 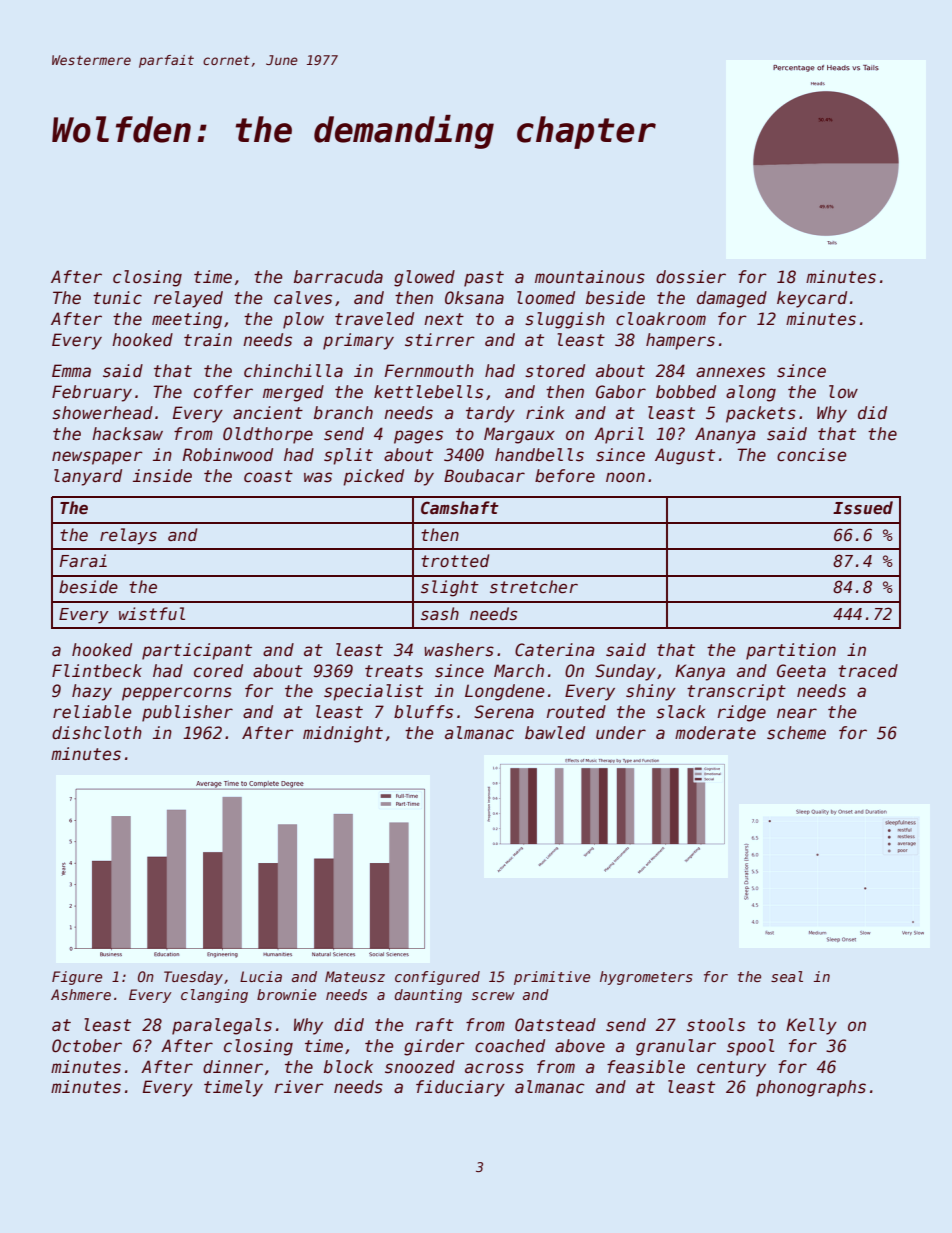 What do you see at coordinates (680, 341) in the document?
I see `hampers` at bounding box center [680, 341].
